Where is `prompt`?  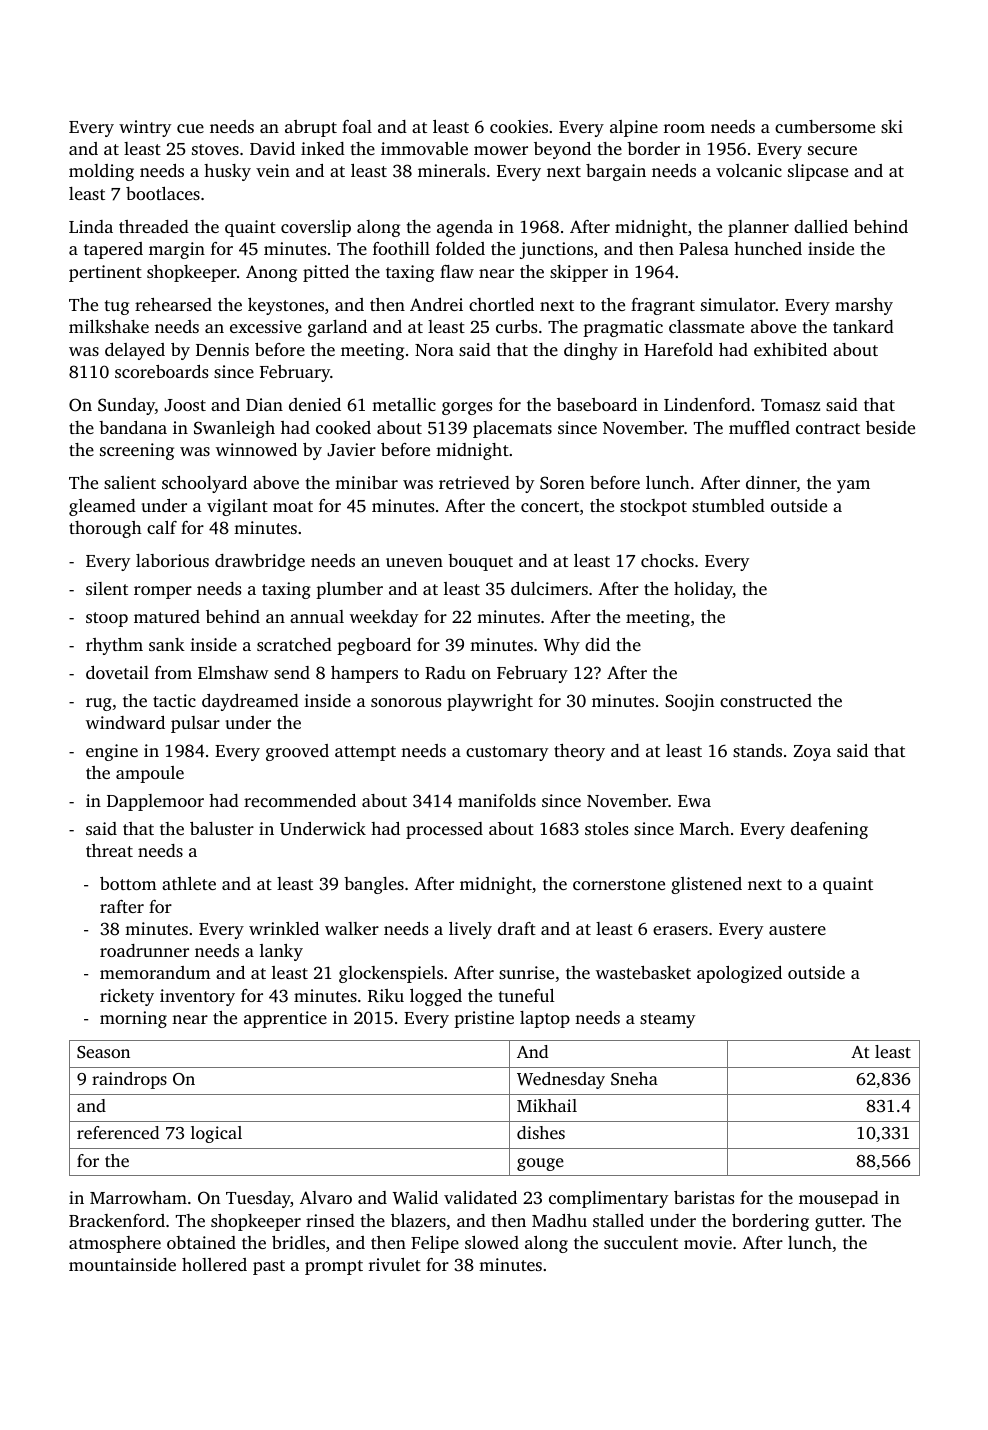
prompt is located at coordinates (334, 1267).
